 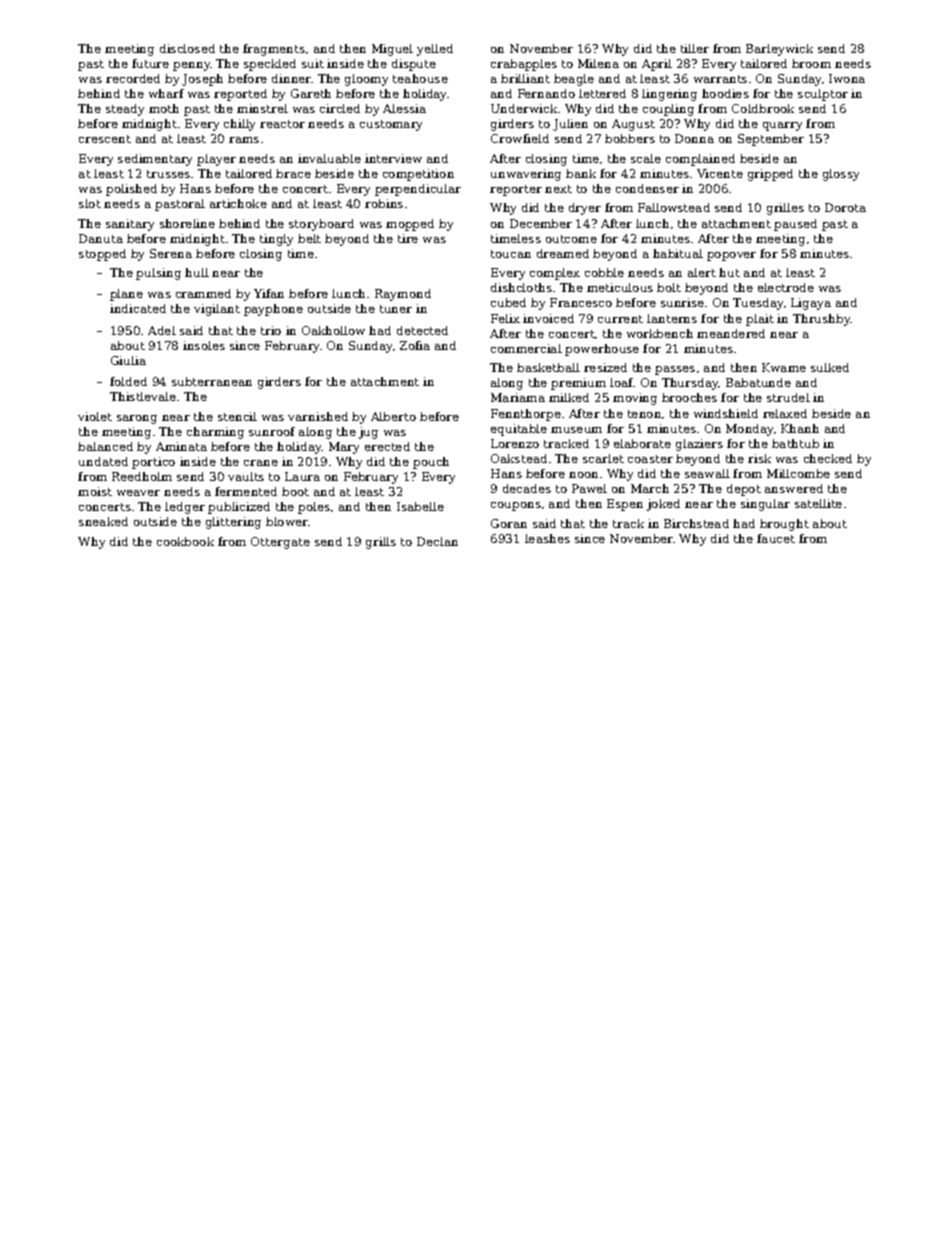 What do you see at coordinates (657, 65) in the screenshot?
I see `April` at bounding box center [657, 65].
